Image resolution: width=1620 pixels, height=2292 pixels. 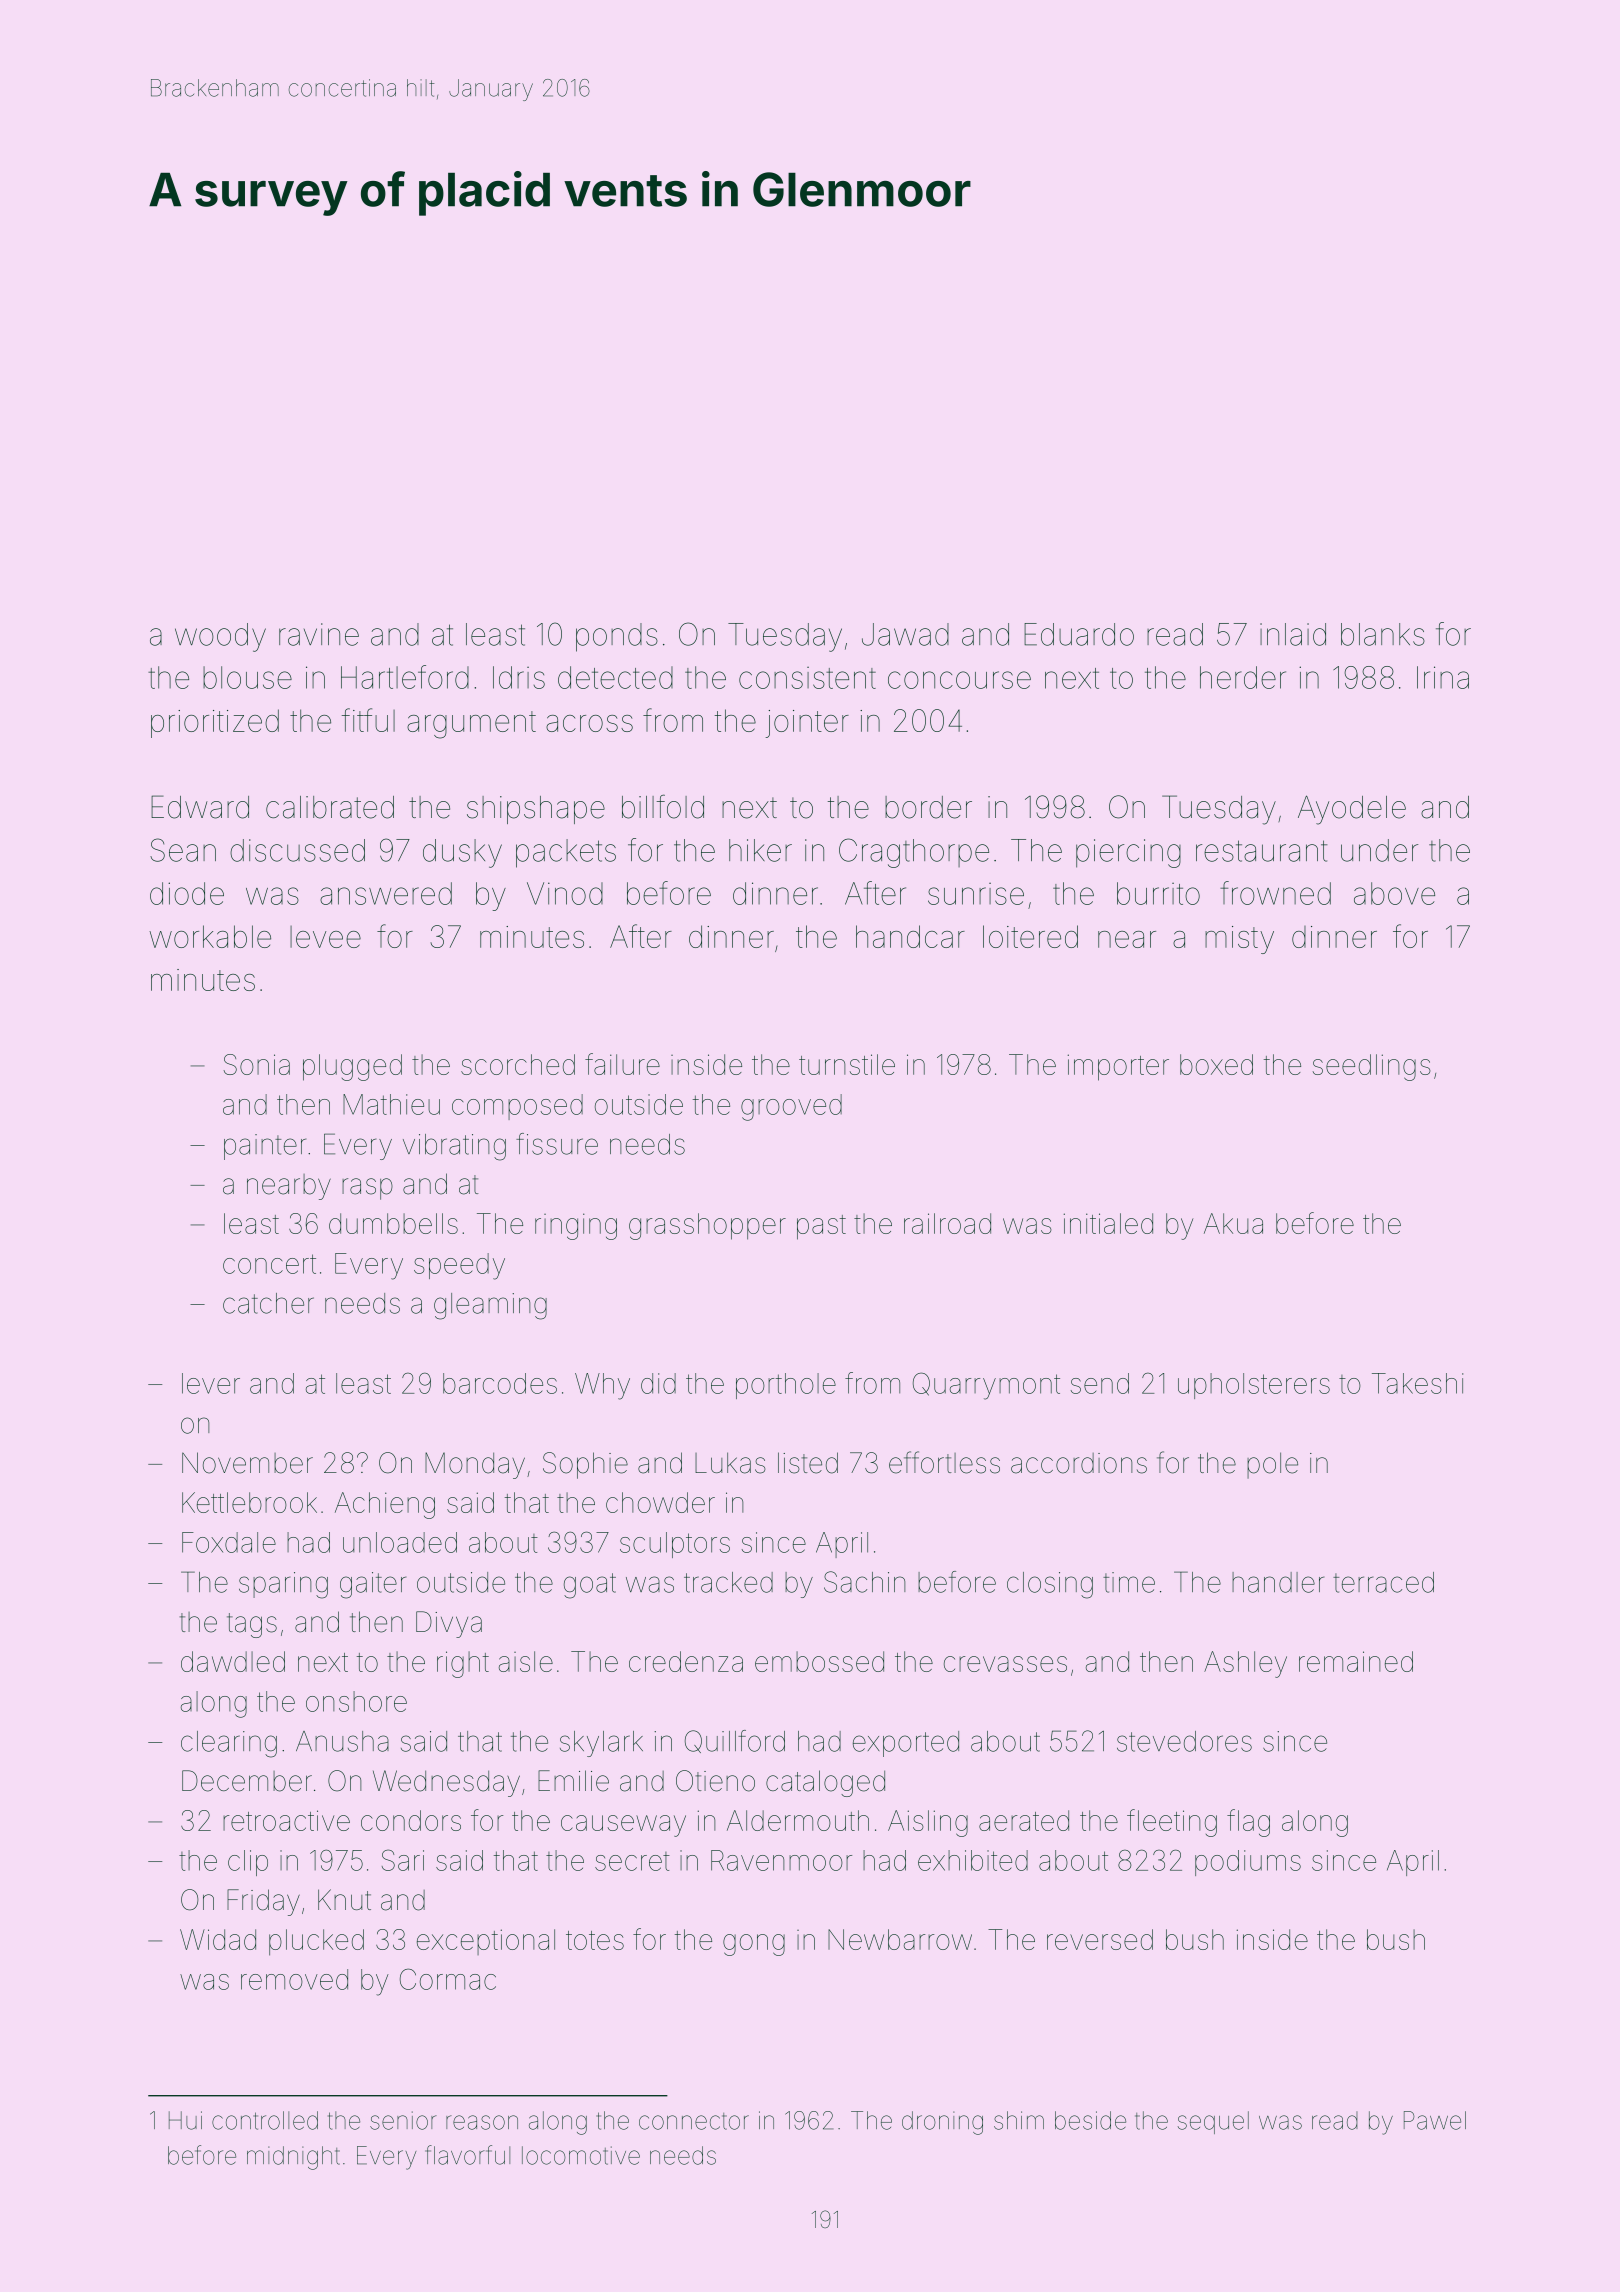 I want to click on painter, so click(x=265, y=1147).
